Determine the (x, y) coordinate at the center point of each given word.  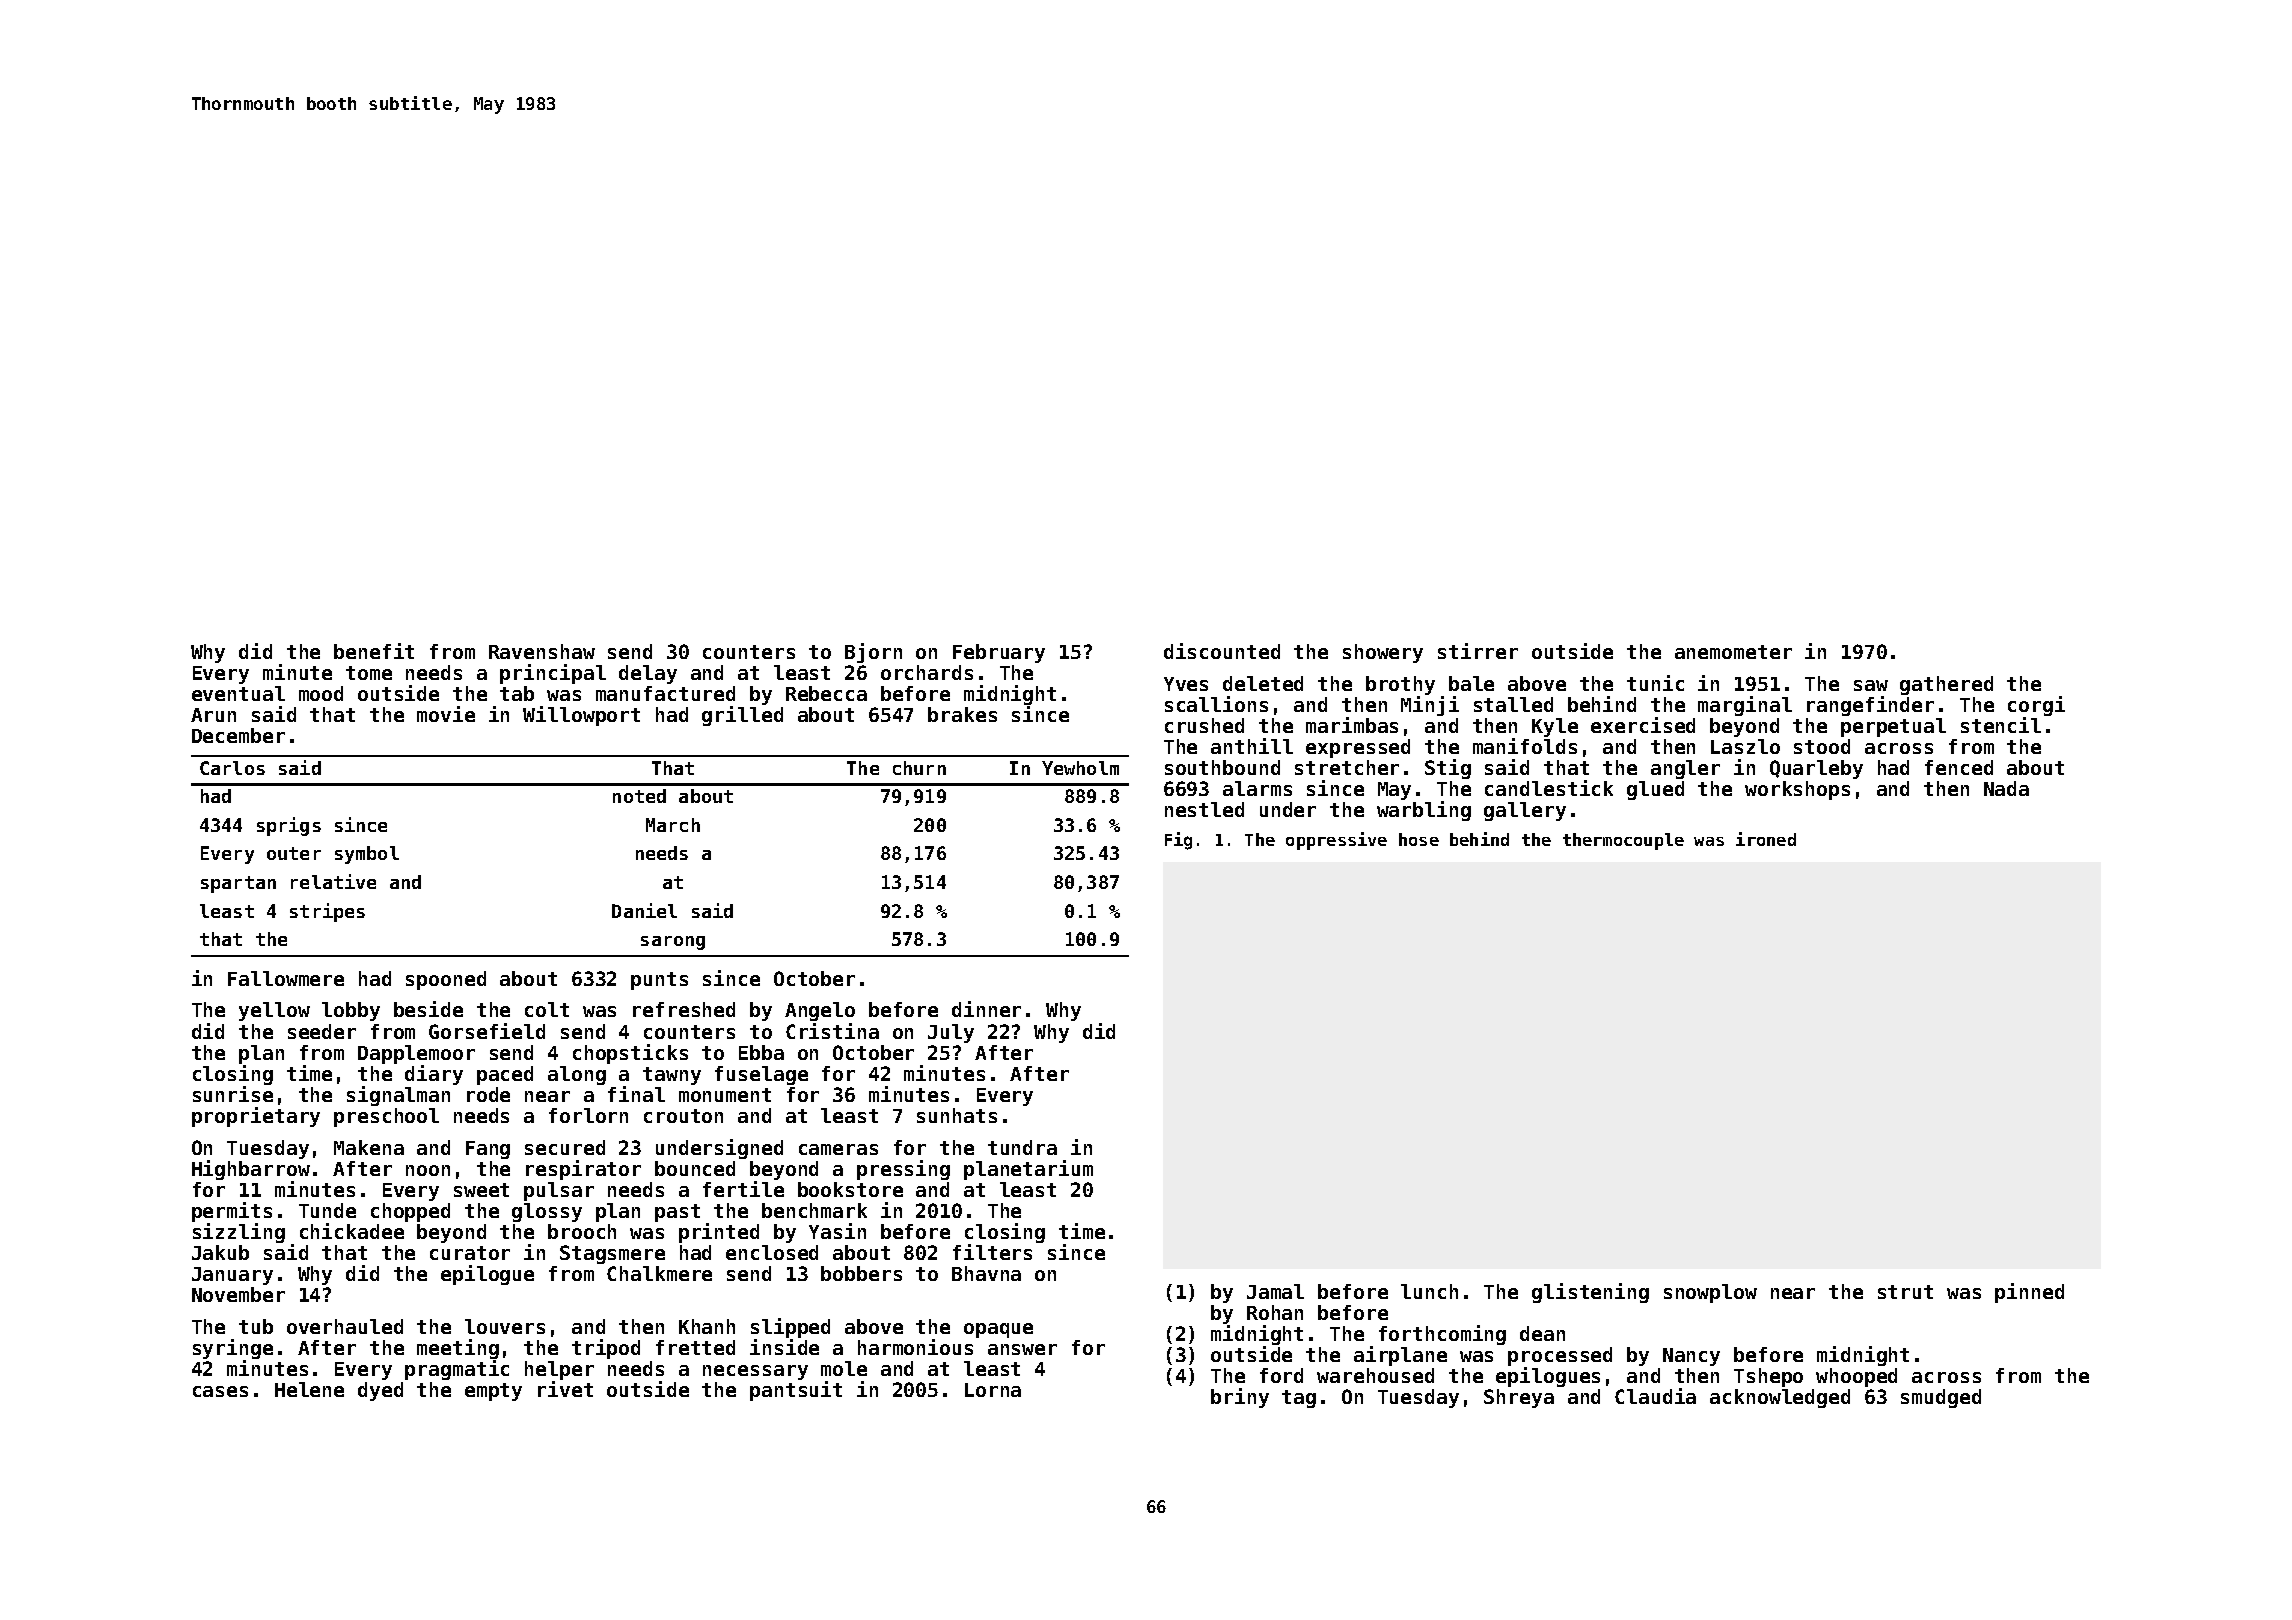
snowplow (1710, 1293)
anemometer (1733, 652)
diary (434, 1075)
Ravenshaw (542, 651)
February (999, 653)
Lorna (993, 1390)
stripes (327, 912)
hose (1419, 839)
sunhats (957, 1115)
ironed (1766, 839)
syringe (233, 1349)
